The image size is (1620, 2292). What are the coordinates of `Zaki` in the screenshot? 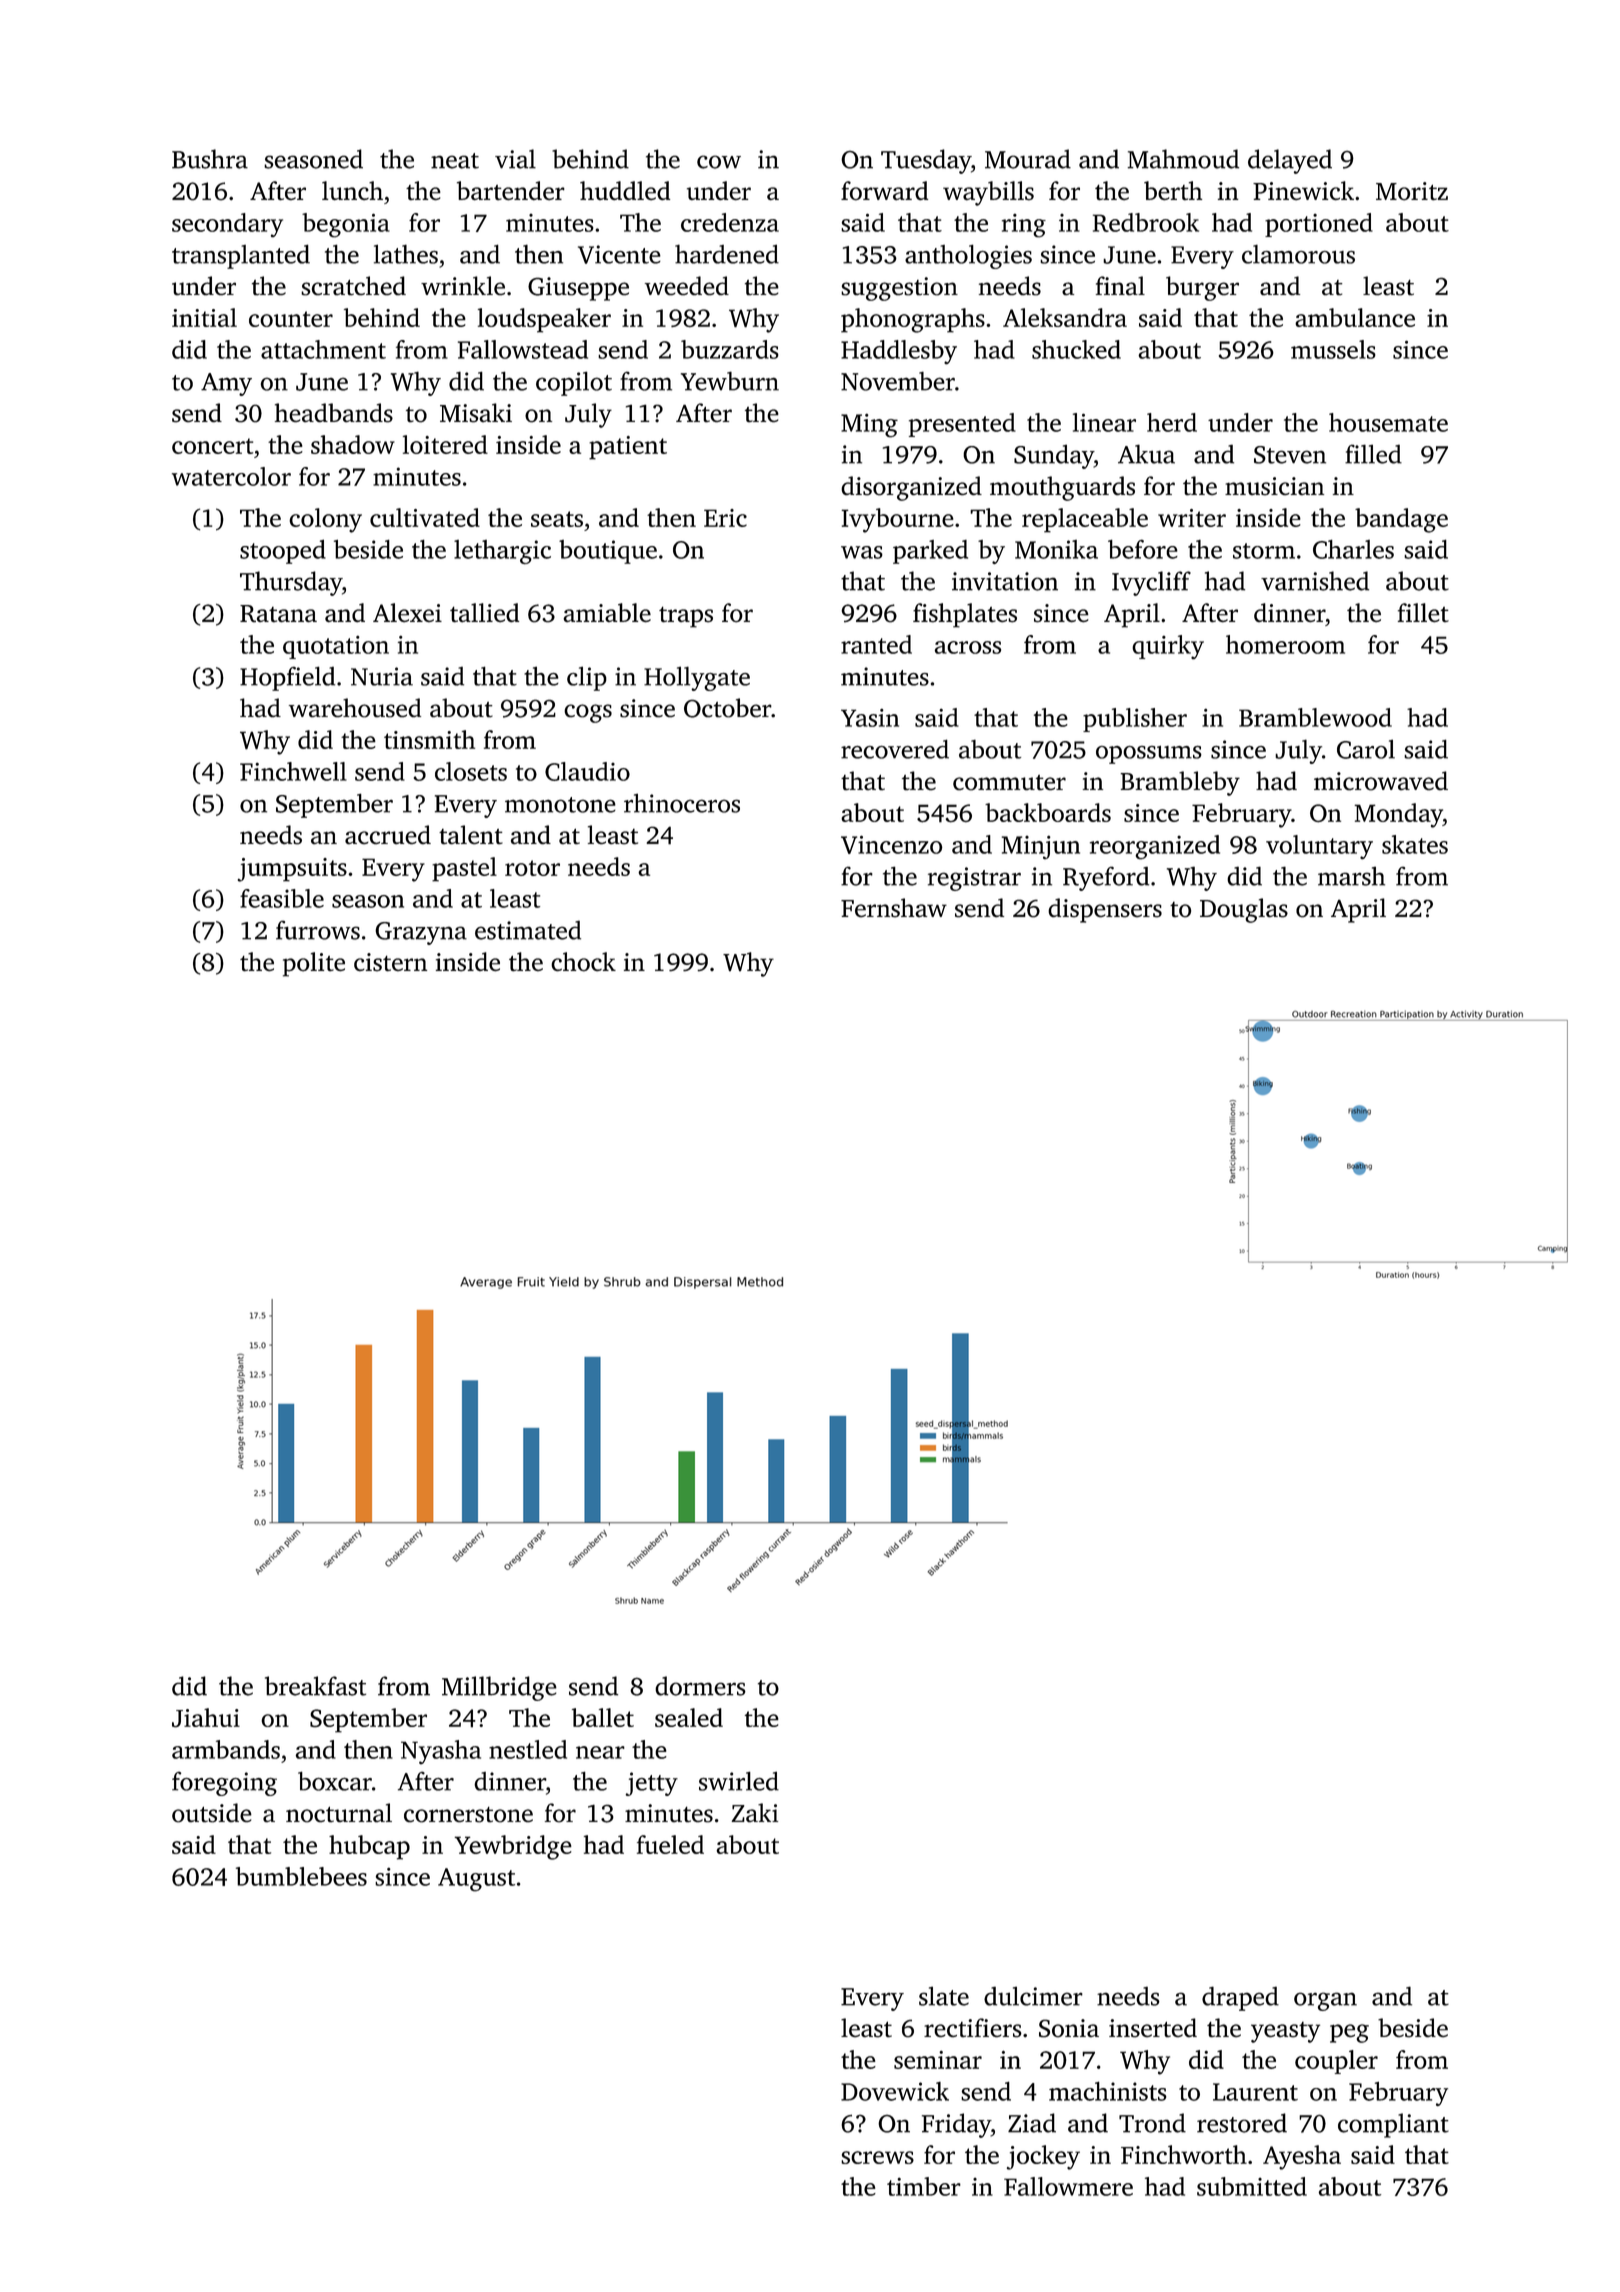 It's located at (754, 1812).
